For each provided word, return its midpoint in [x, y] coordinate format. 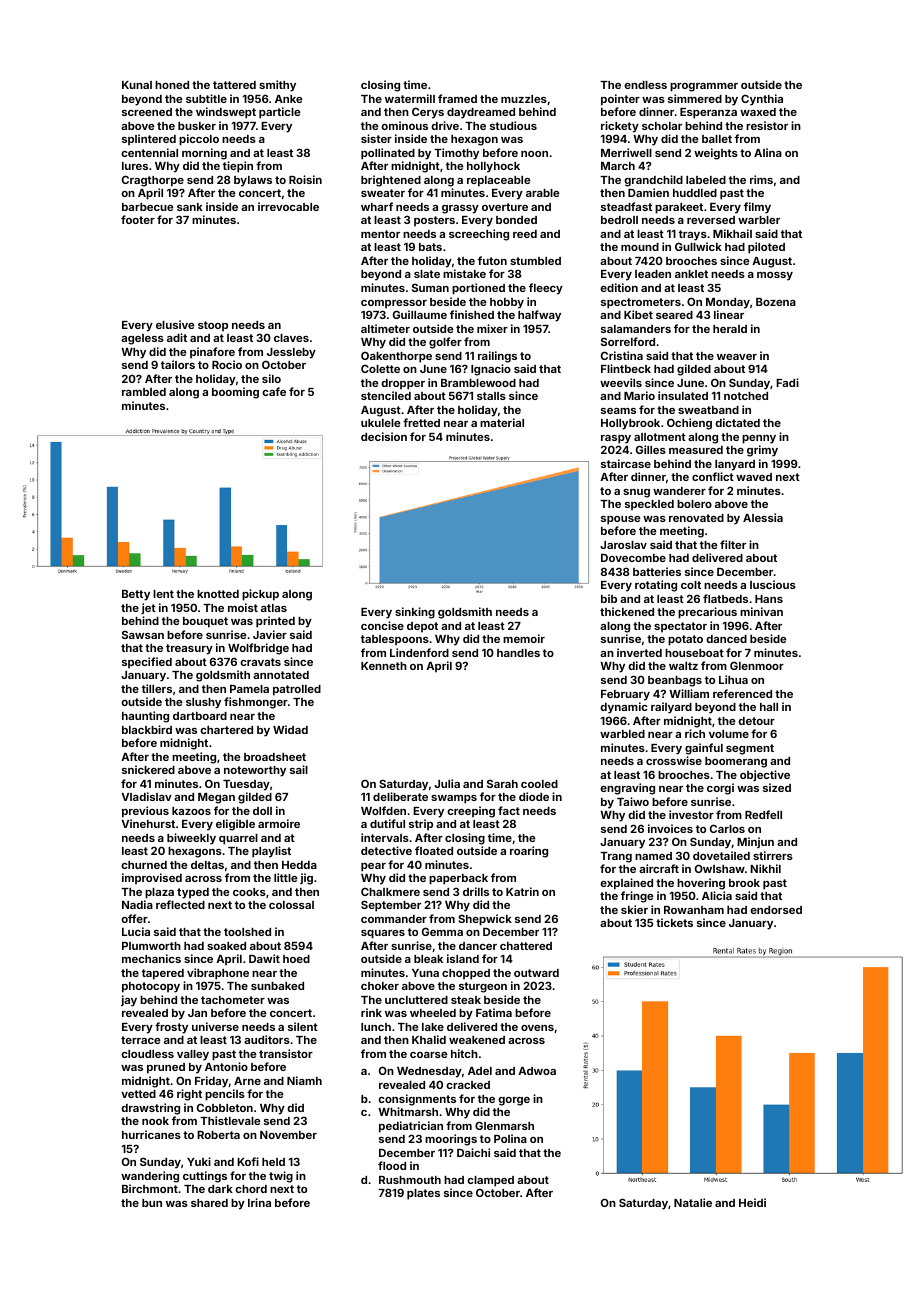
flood [392, 1165]
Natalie [693, 1202]
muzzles [524, 99]
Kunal [137, 85]
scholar [662, 126]
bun [152, 1203]
